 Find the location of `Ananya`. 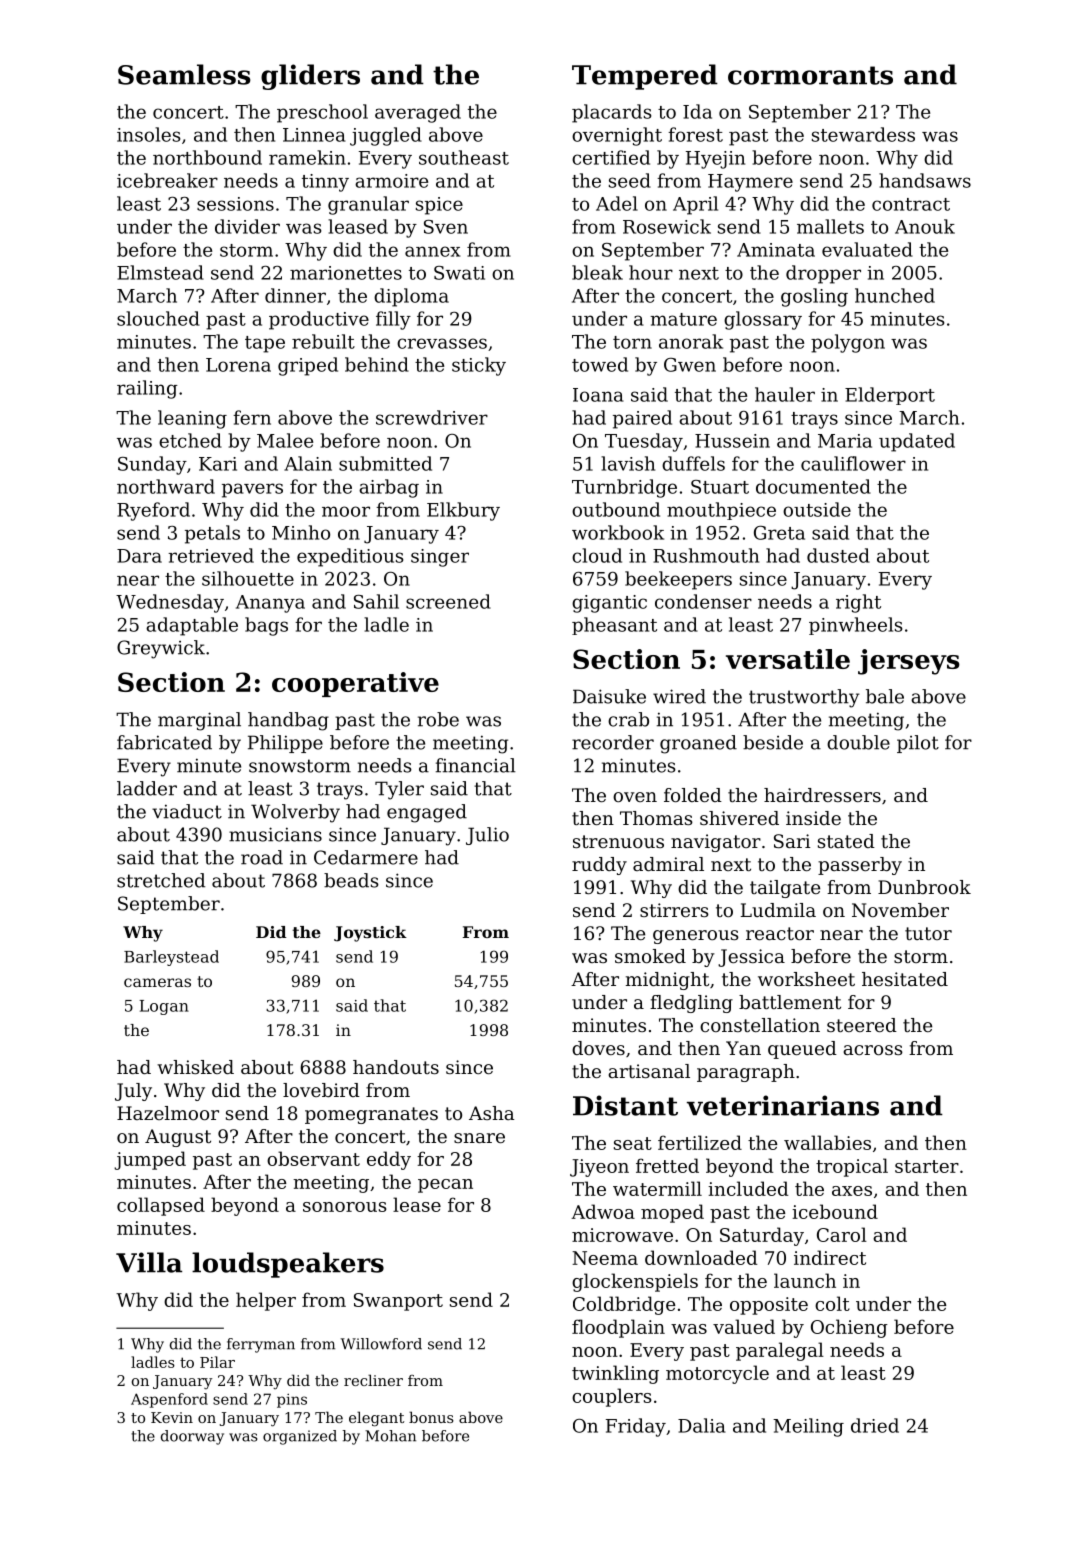

Ananya is located at coordinates (270, 604).
